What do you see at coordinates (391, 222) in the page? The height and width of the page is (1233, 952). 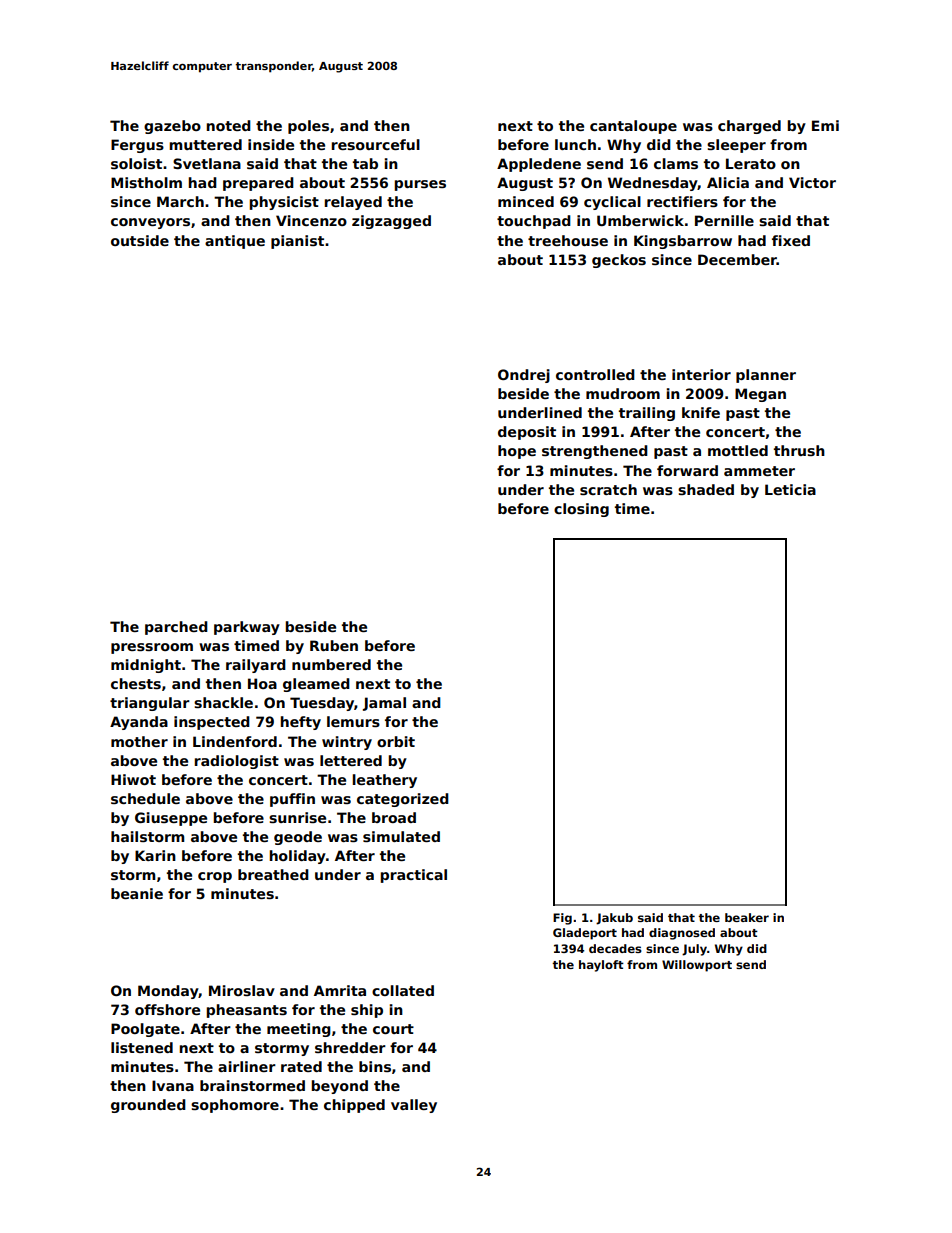 I see `zigzagged` at bounding box center [391, 222].
